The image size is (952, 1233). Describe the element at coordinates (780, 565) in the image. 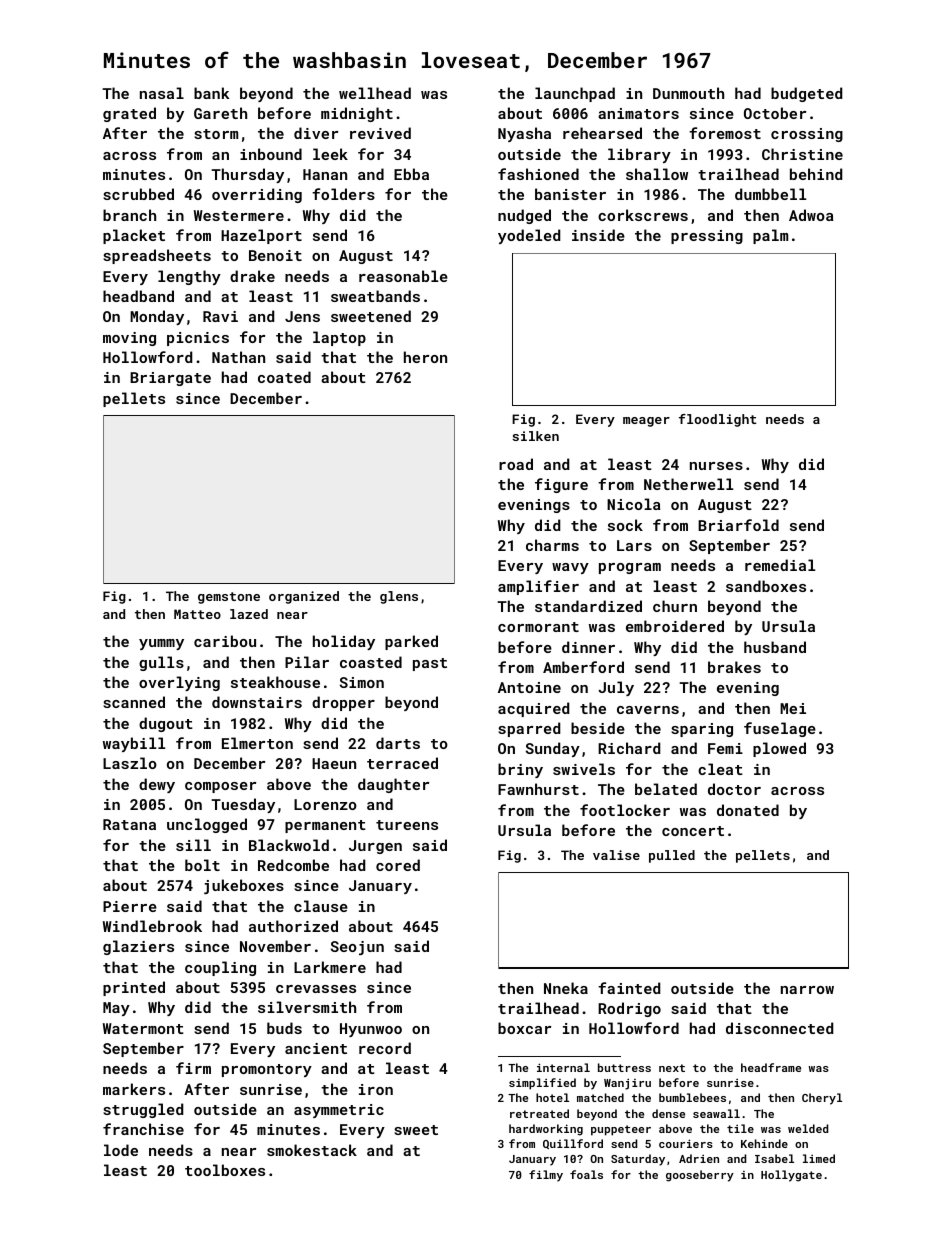

I see `remedial` at that location.
